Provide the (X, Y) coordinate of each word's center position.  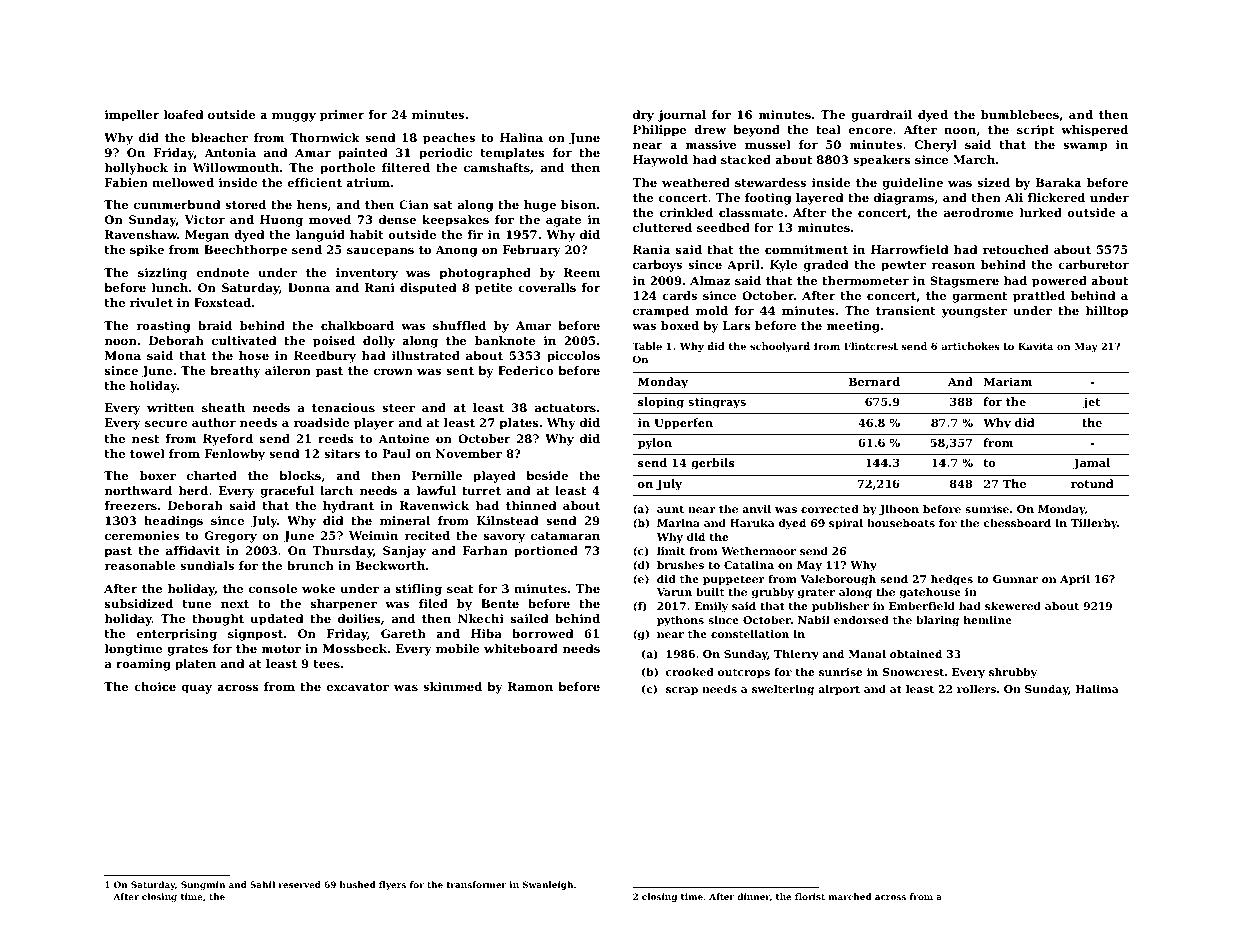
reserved (299, 884)
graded (826, 266)
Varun (674, 592)
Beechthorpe (245, 251)
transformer (476, 884)
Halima (1097, 689)
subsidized (139, 603)
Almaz (710, 280)
